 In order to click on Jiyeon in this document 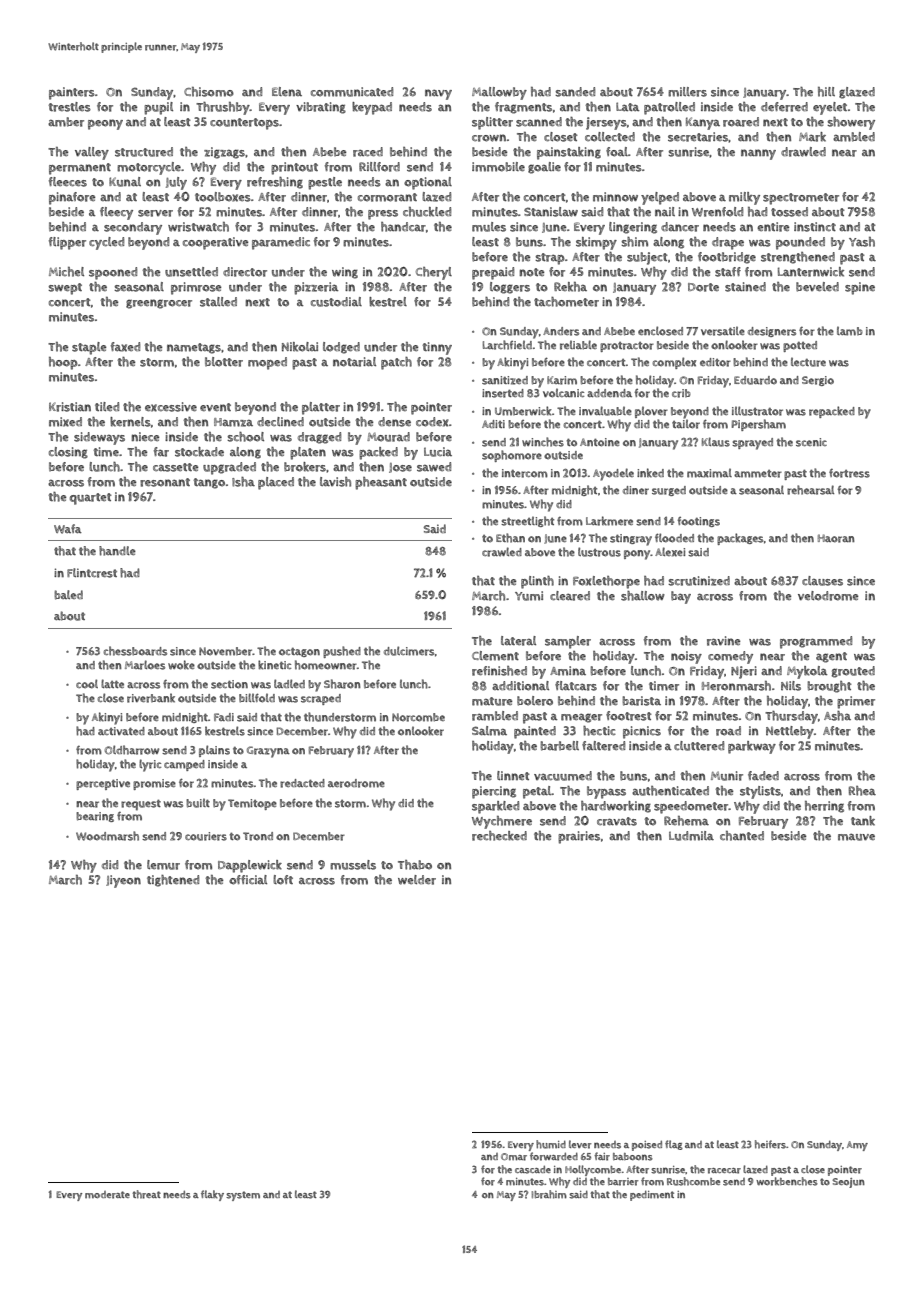, I will do `click(123, 881)`.
